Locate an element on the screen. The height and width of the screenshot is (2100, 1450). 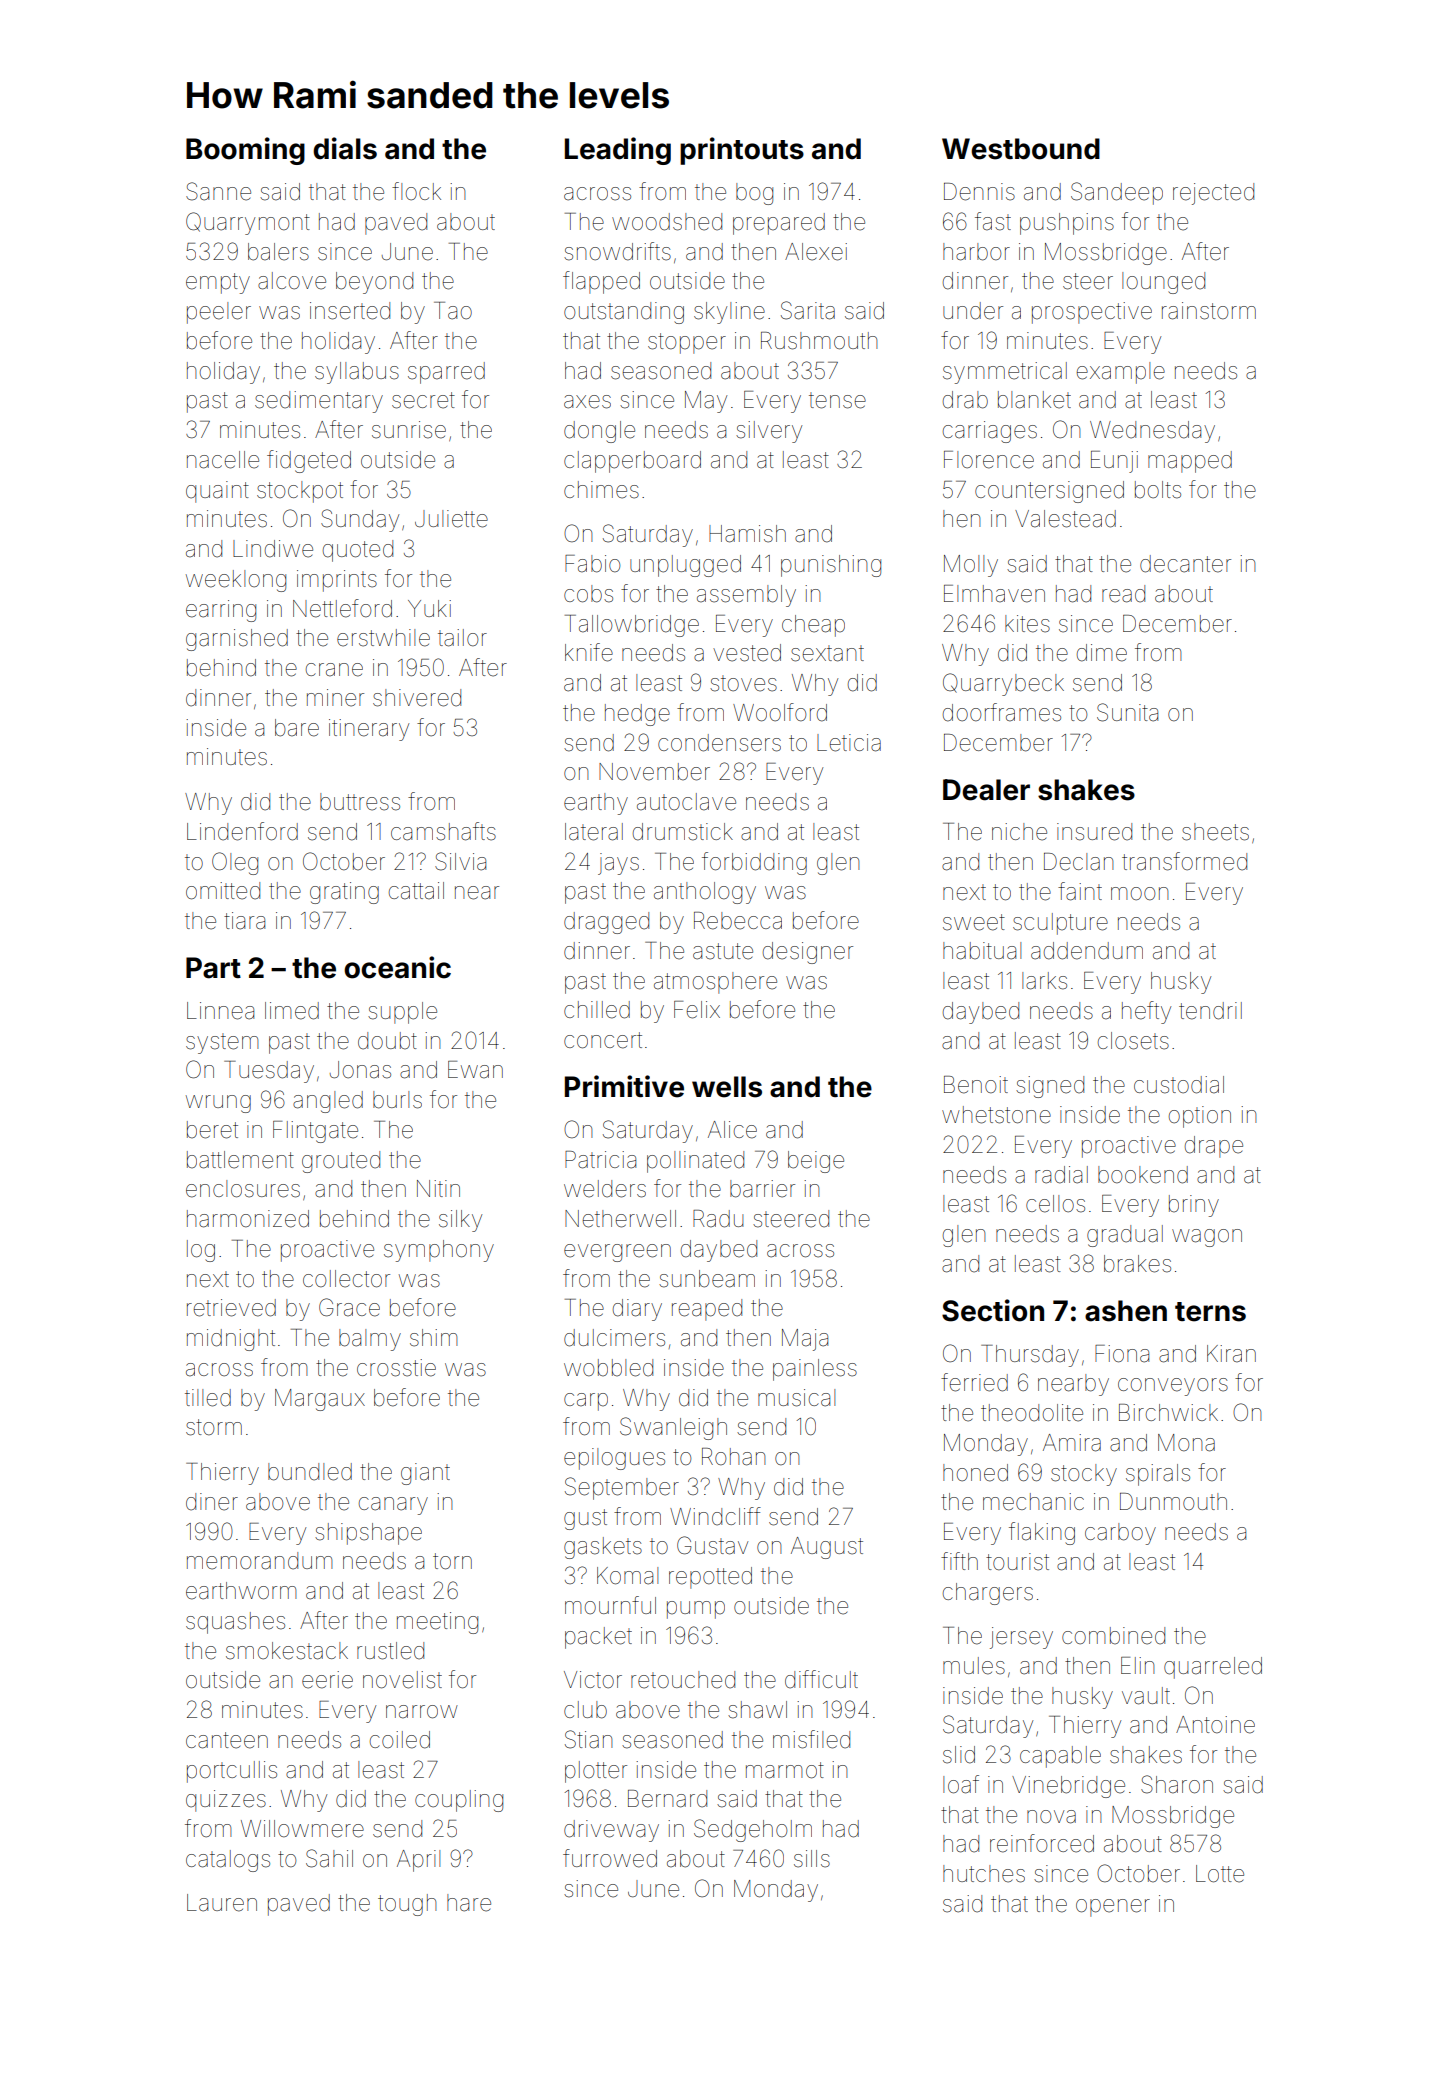
dials is located at coordinates (345, 148).
